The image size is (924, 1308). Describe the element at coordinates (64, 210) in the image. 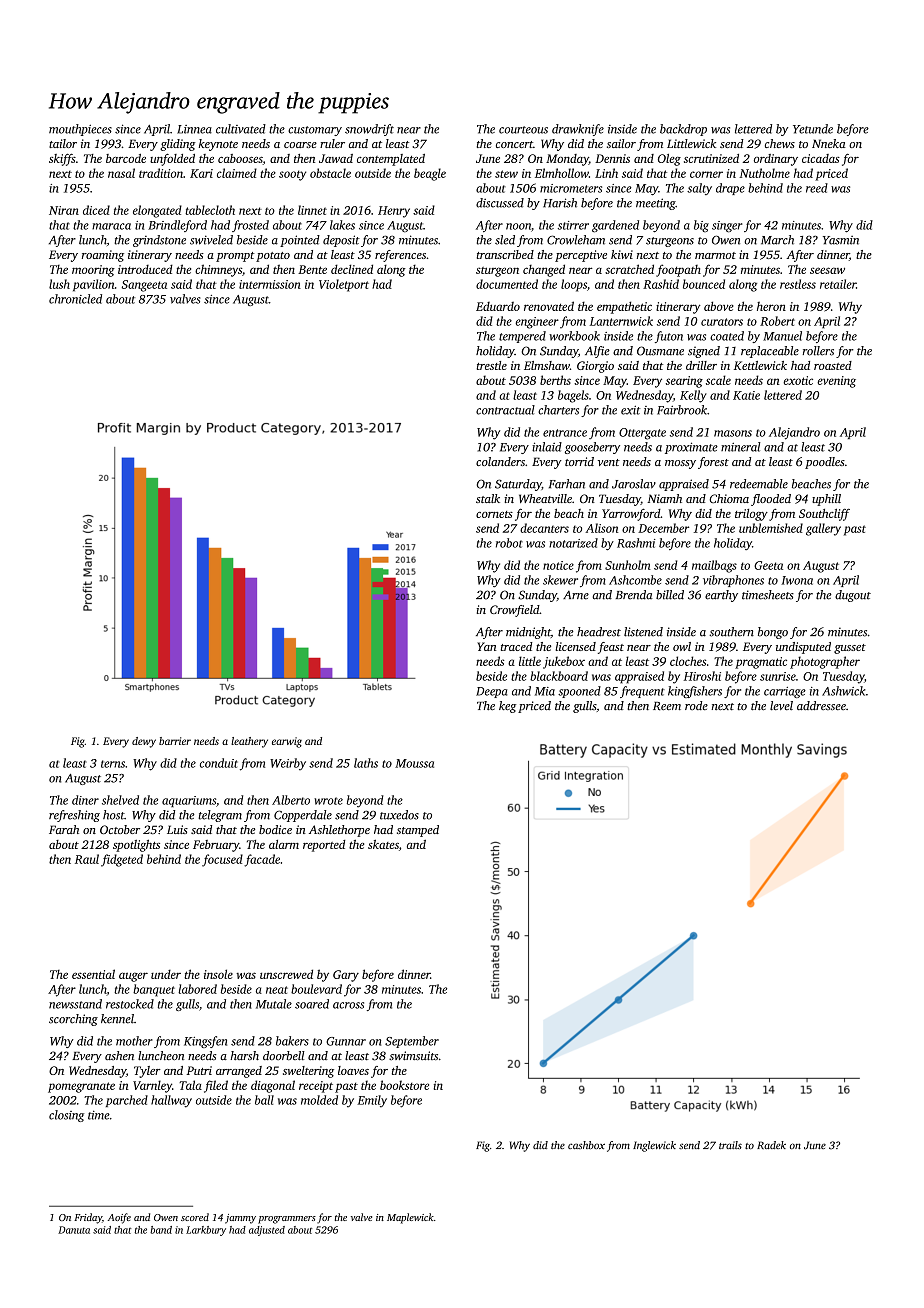

I see `Niran` at that location.
